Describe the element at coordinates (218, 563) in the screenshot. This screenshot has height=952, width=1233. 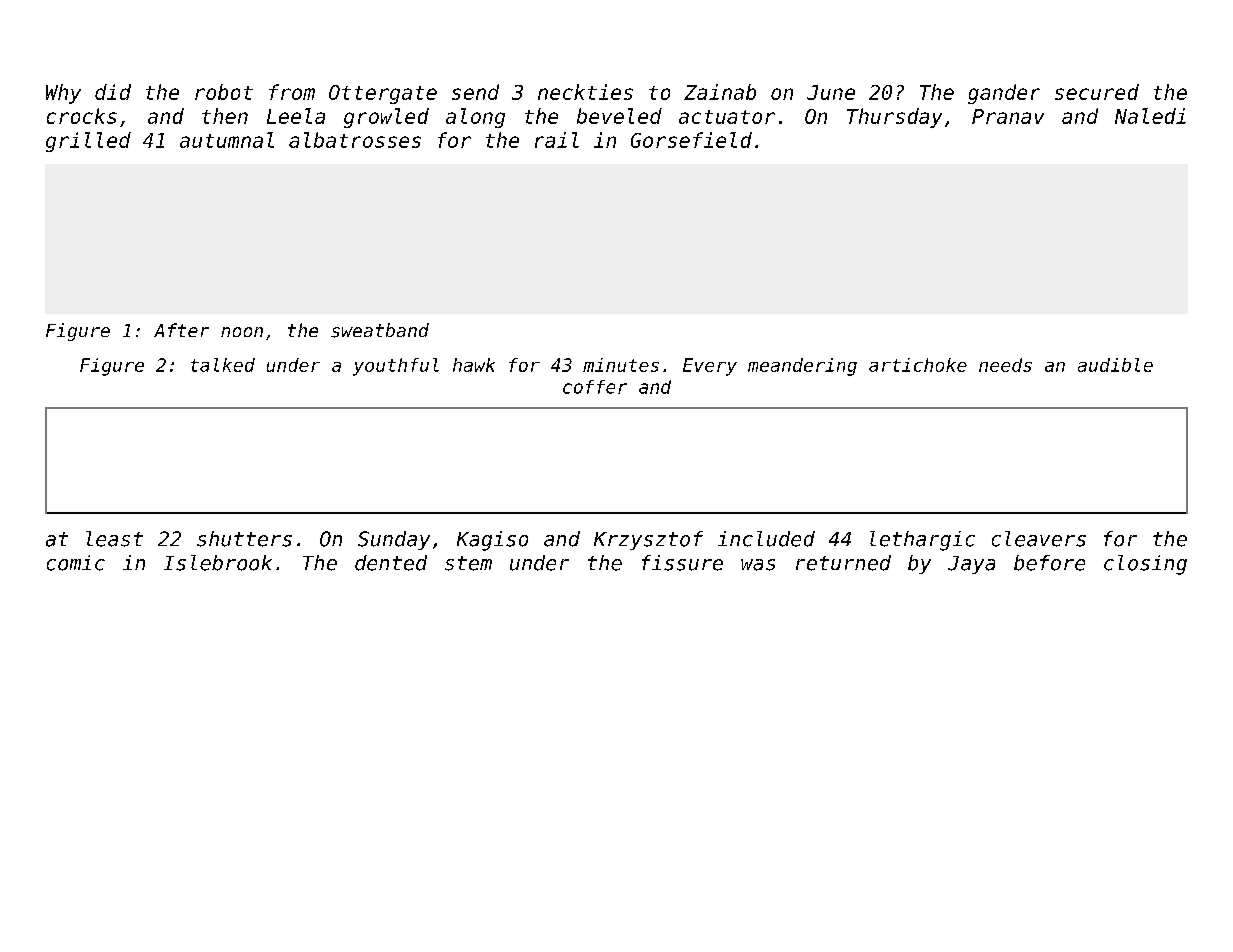
I see `Islebrook` at that location.
